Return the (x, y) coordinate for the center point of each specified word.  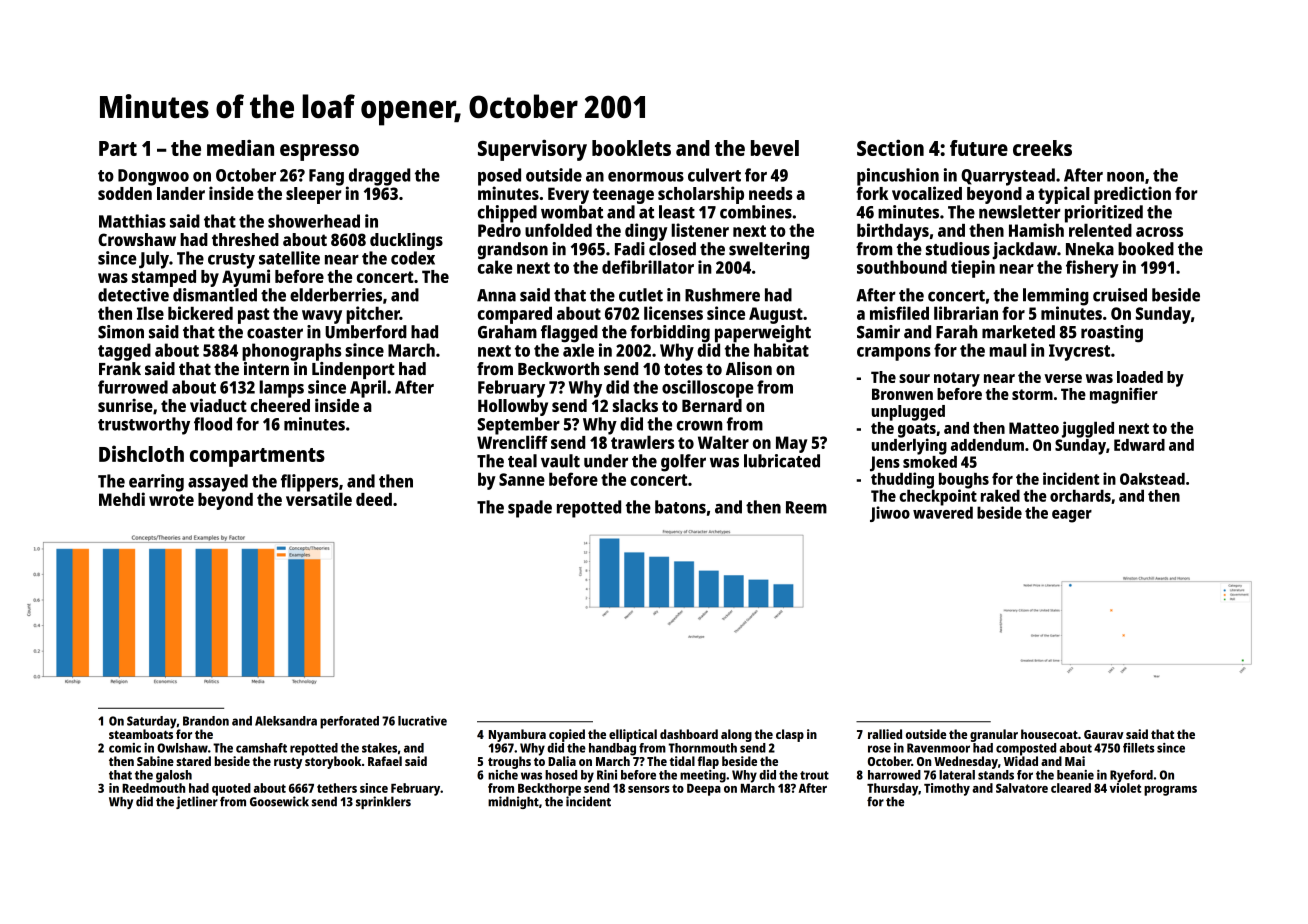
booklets (631, 148)
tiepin (973, 269)
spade (530, 509)
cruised (1120, 295)
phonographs (292, 352)
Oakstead (1152, 479)
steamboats (141, 734)
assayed (218, 483)
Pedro (499, 230)
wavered (943, 512)
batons (680, 507)
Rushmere (722, 295)
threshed (245, 239)
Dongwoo (153, 177)
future (979, 148)
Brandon (206, 721)
